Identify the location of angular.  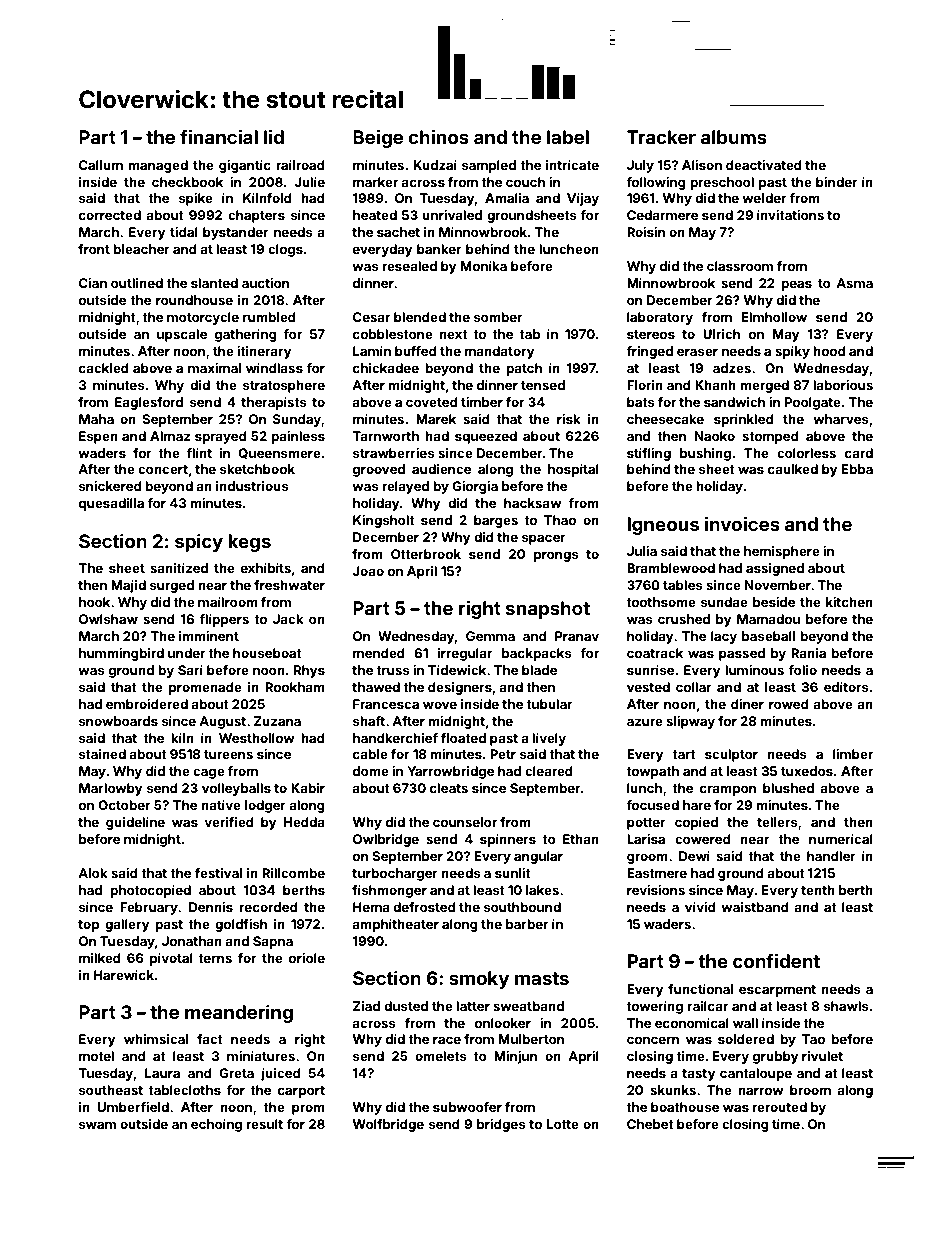
(538, 857).
